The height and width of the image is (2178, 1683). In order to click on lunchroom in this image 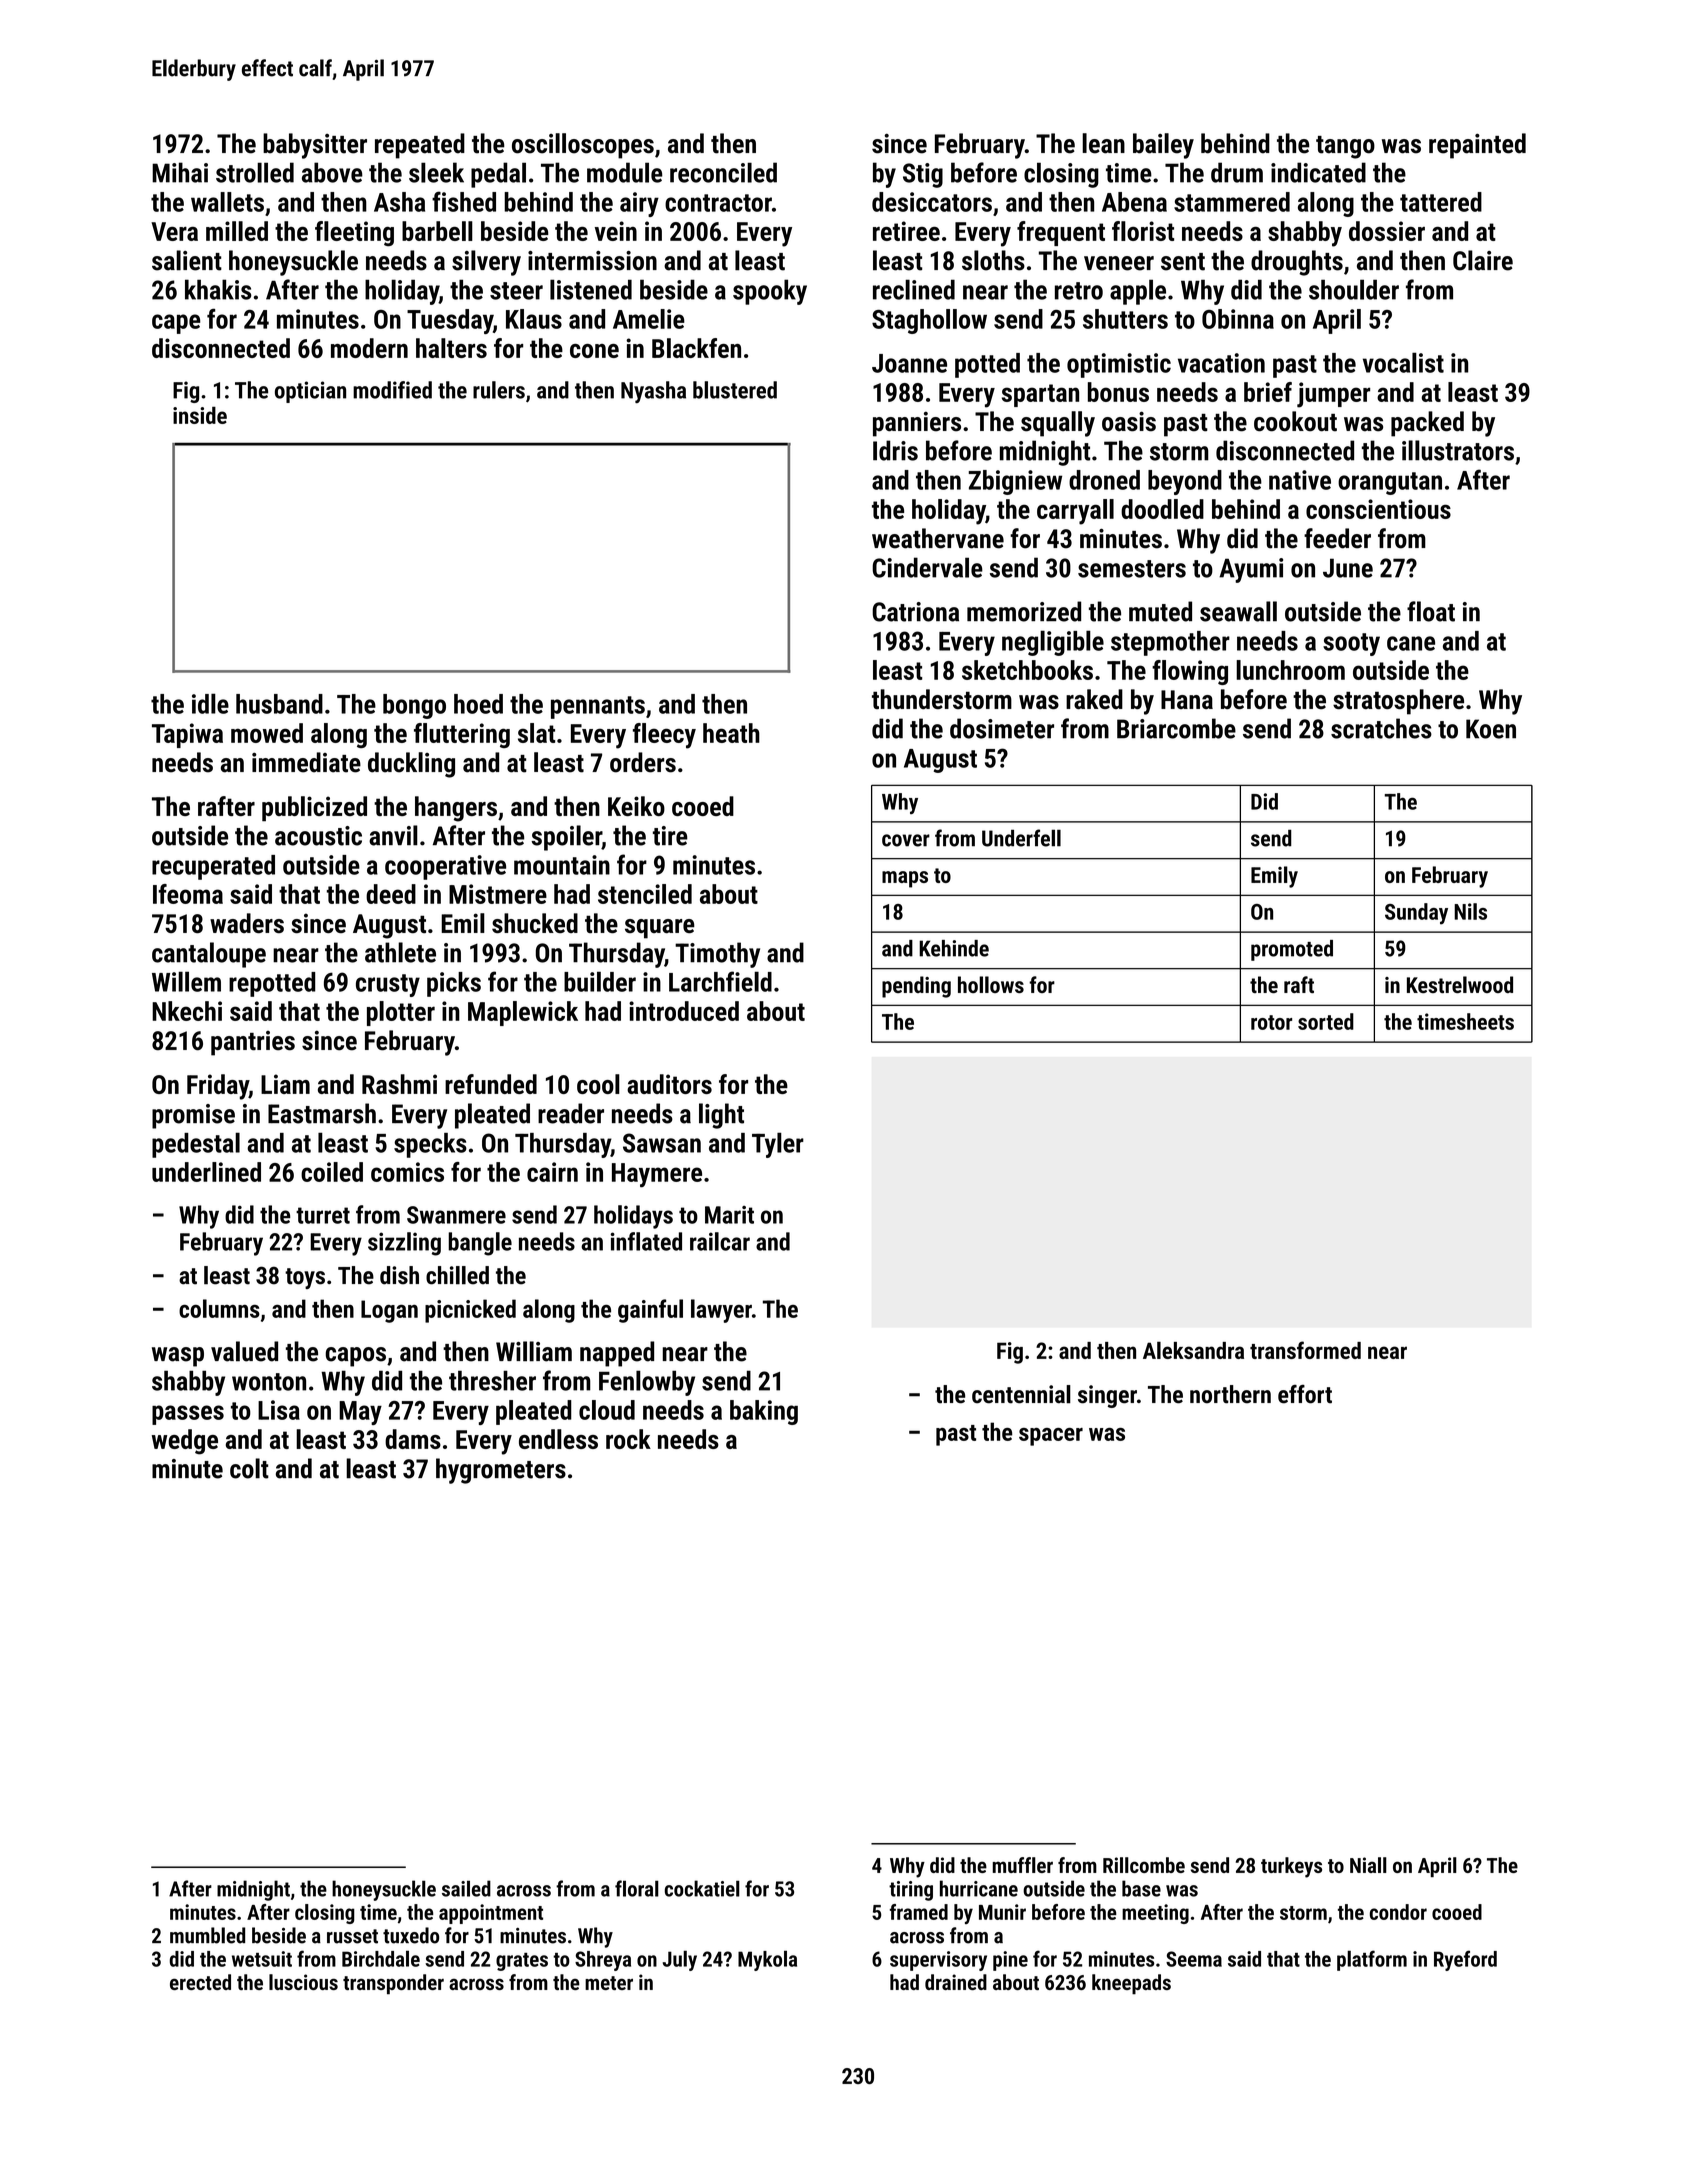, I will do `click(1290, 670)`.
